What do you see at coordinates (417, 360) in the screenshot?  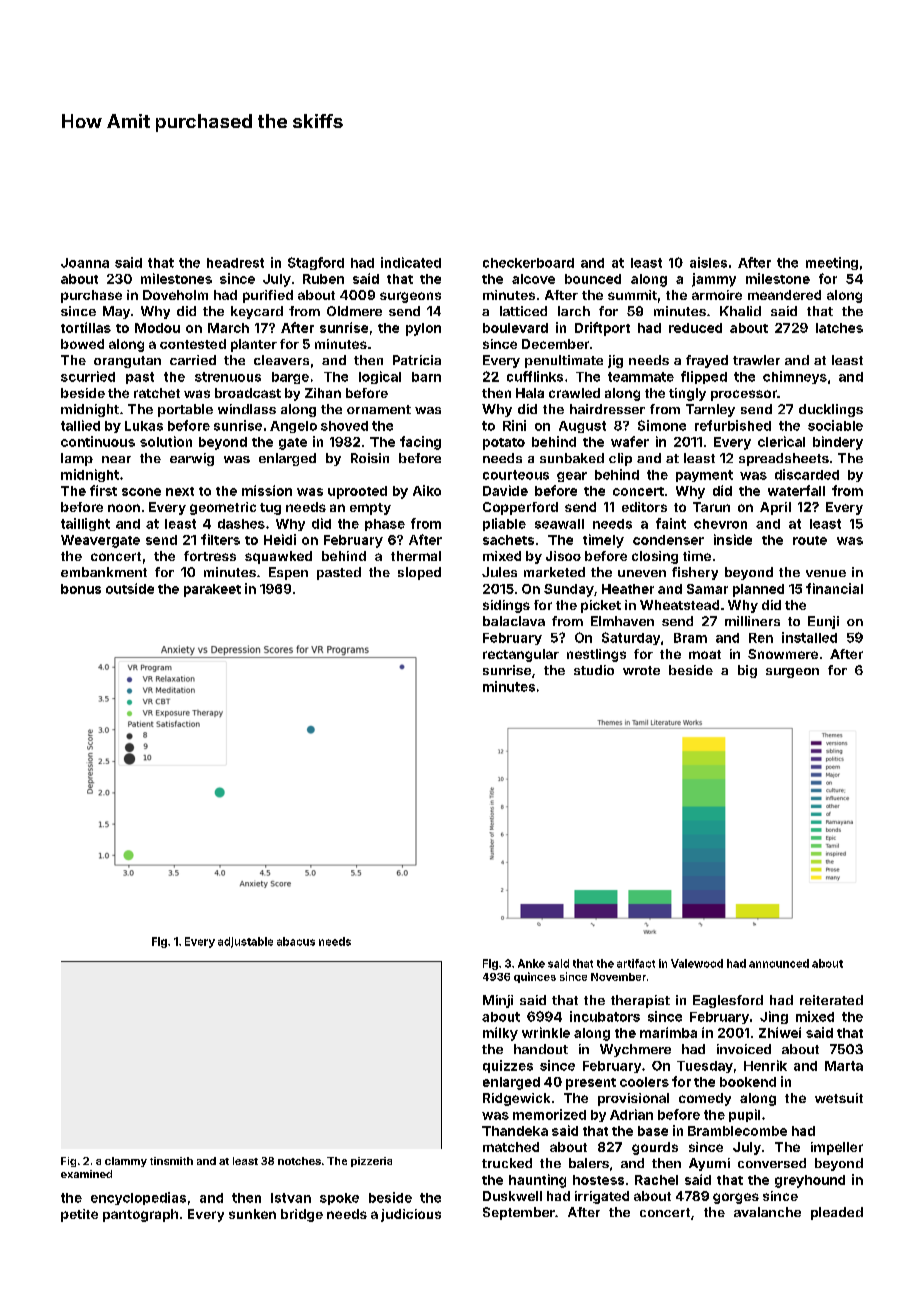 I see `Patricia` at bounding box center [417, 360].
